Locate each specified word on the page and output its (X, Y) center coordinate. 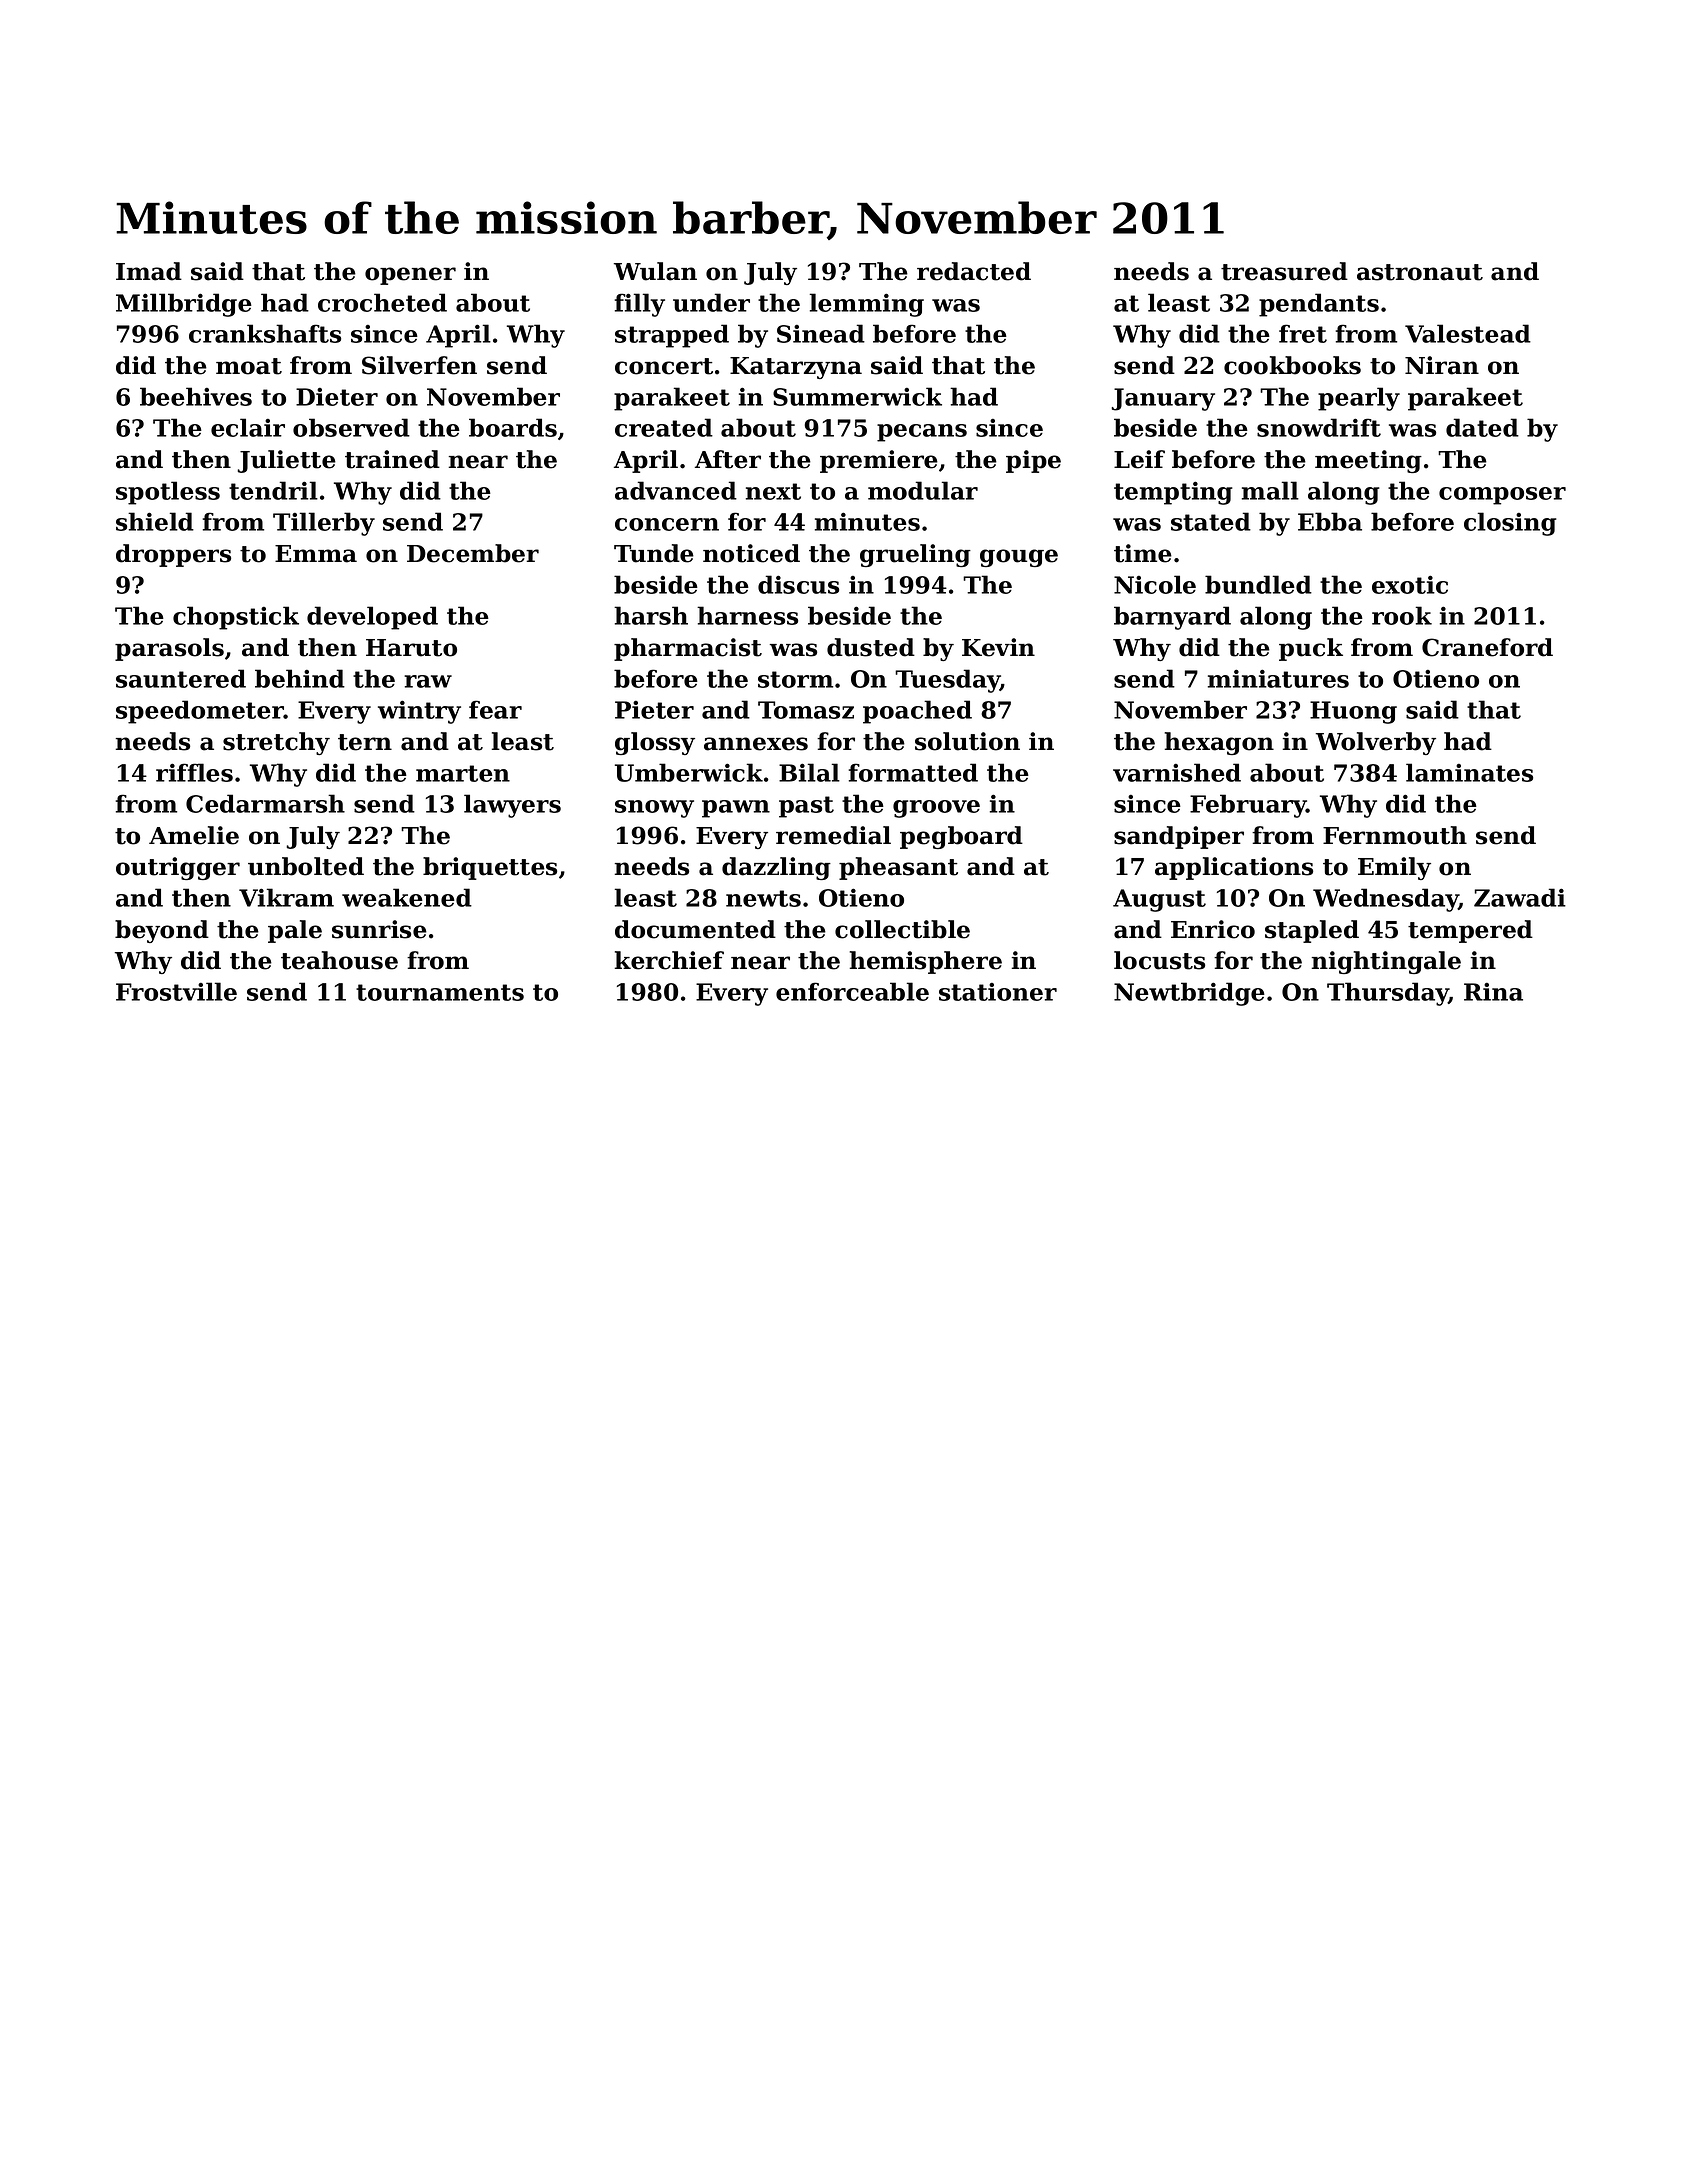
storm (795, 679)
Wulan (655, 271)
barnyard (1172, 618)
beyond (162, 931)
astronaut (1420, 272)
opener (410, 276)
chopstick (236, 618)
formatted (913, 772)
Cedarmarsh (265, 803)
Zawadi (1520, 897)
